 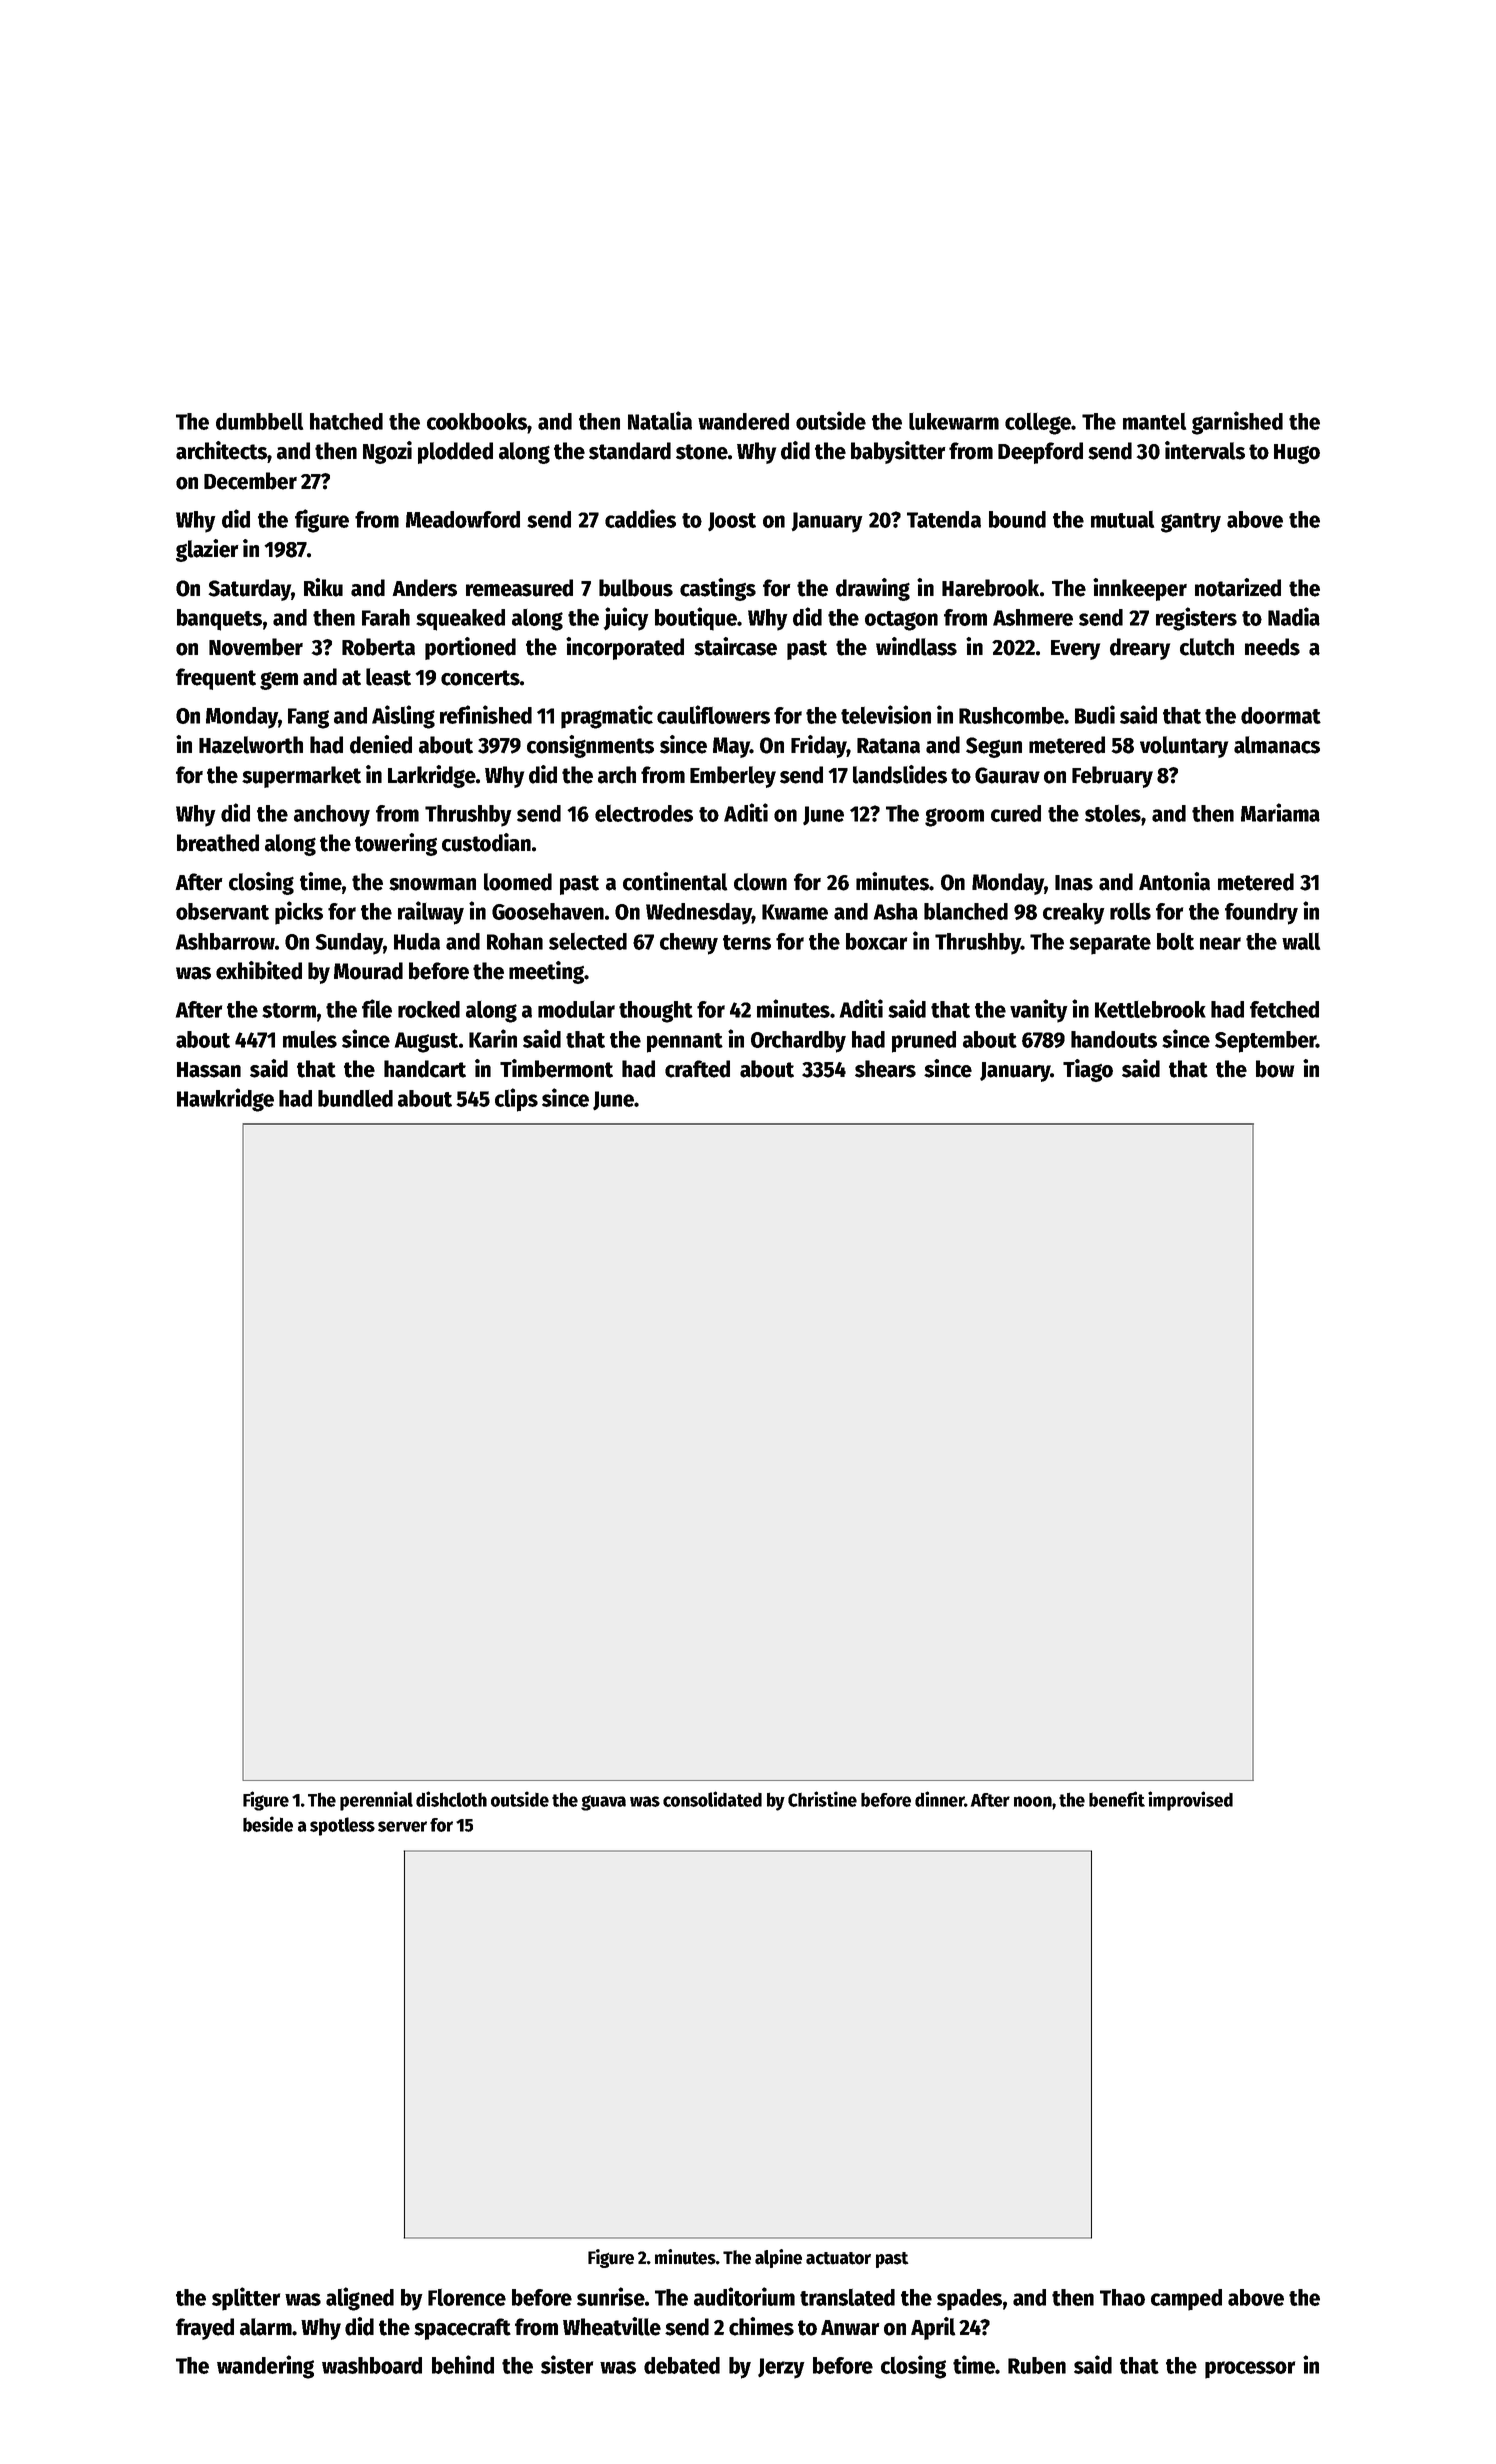 What do you see at coordinates (376, 1801) in the screenshot?
I see `perennial` at bounding box center [376, 1801].
